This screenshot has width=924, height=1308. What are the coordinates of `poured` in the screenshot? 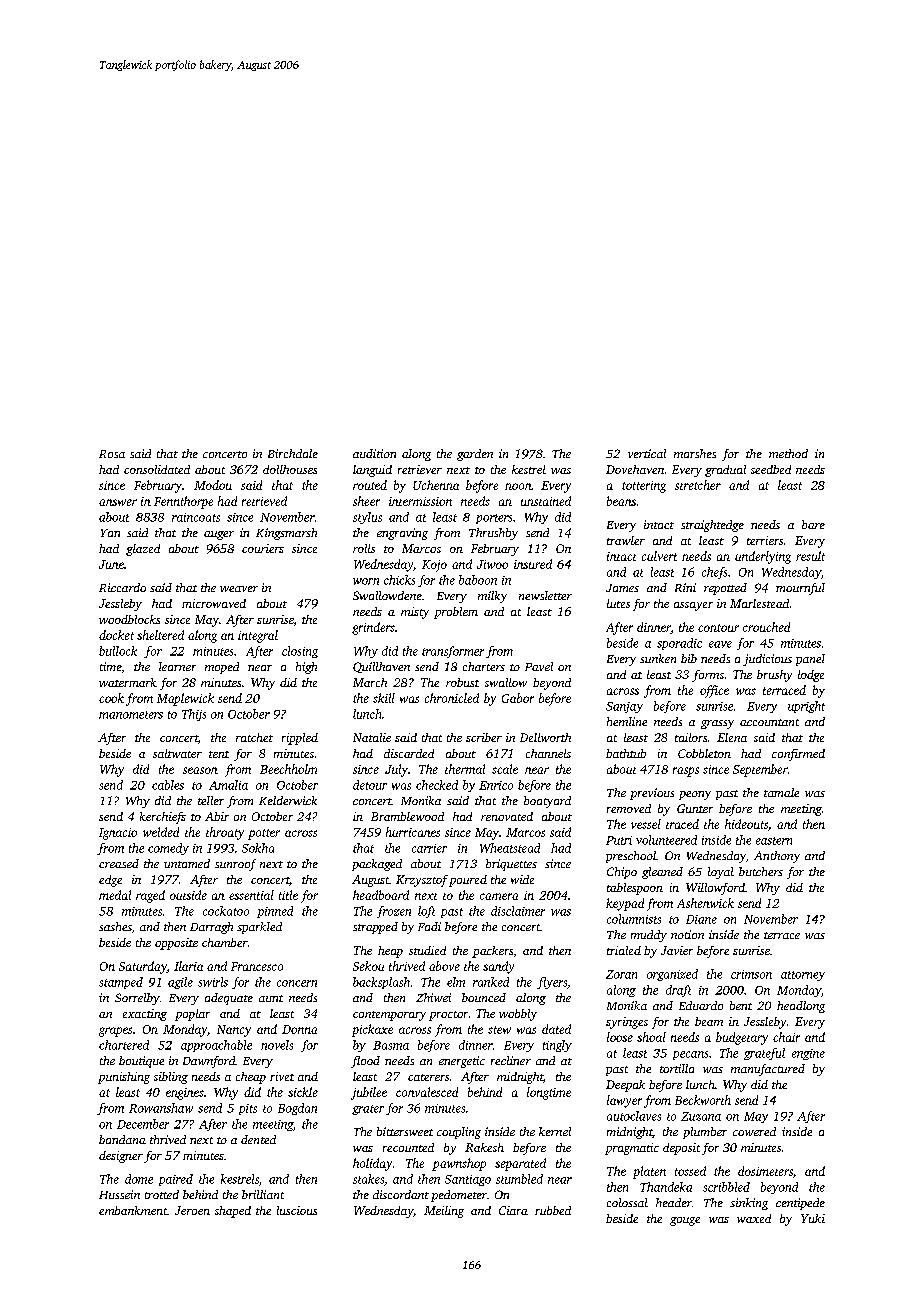 It's located at (468, 881).
